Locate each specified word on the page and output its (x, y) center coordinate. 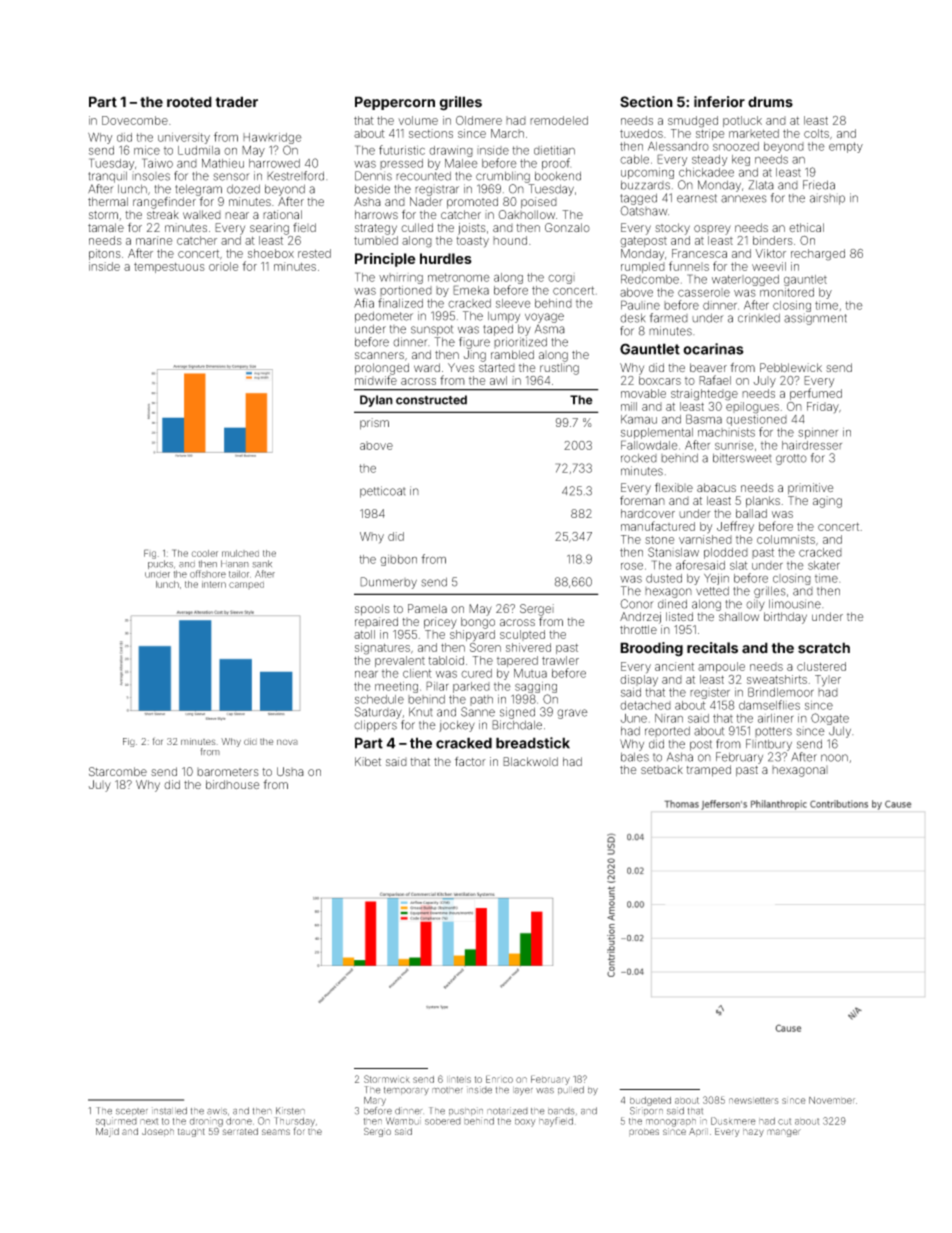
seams (276, 1132)
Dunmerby (388, 583)
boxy (525, 1122)
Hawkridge (272, 138)
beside (372, 189)
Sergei (537, 610)
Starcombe (118, 771)
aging (827, 502)
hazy (753, 1132)
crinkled (759, 318)
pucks (160, 564)
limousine (795, 604)
